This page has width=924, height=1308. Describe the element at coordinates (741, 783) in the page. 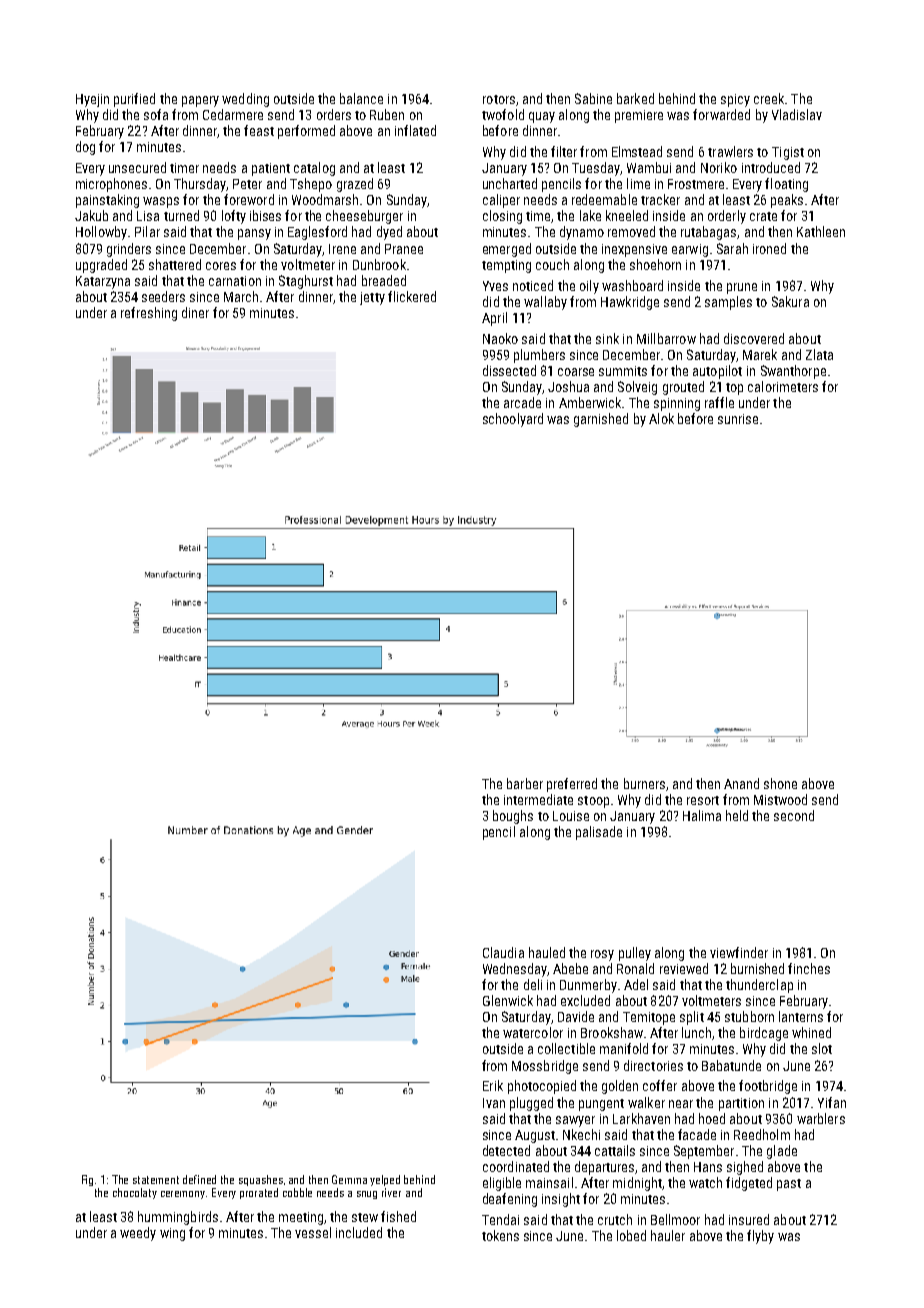

I see `Anand` at that location.
